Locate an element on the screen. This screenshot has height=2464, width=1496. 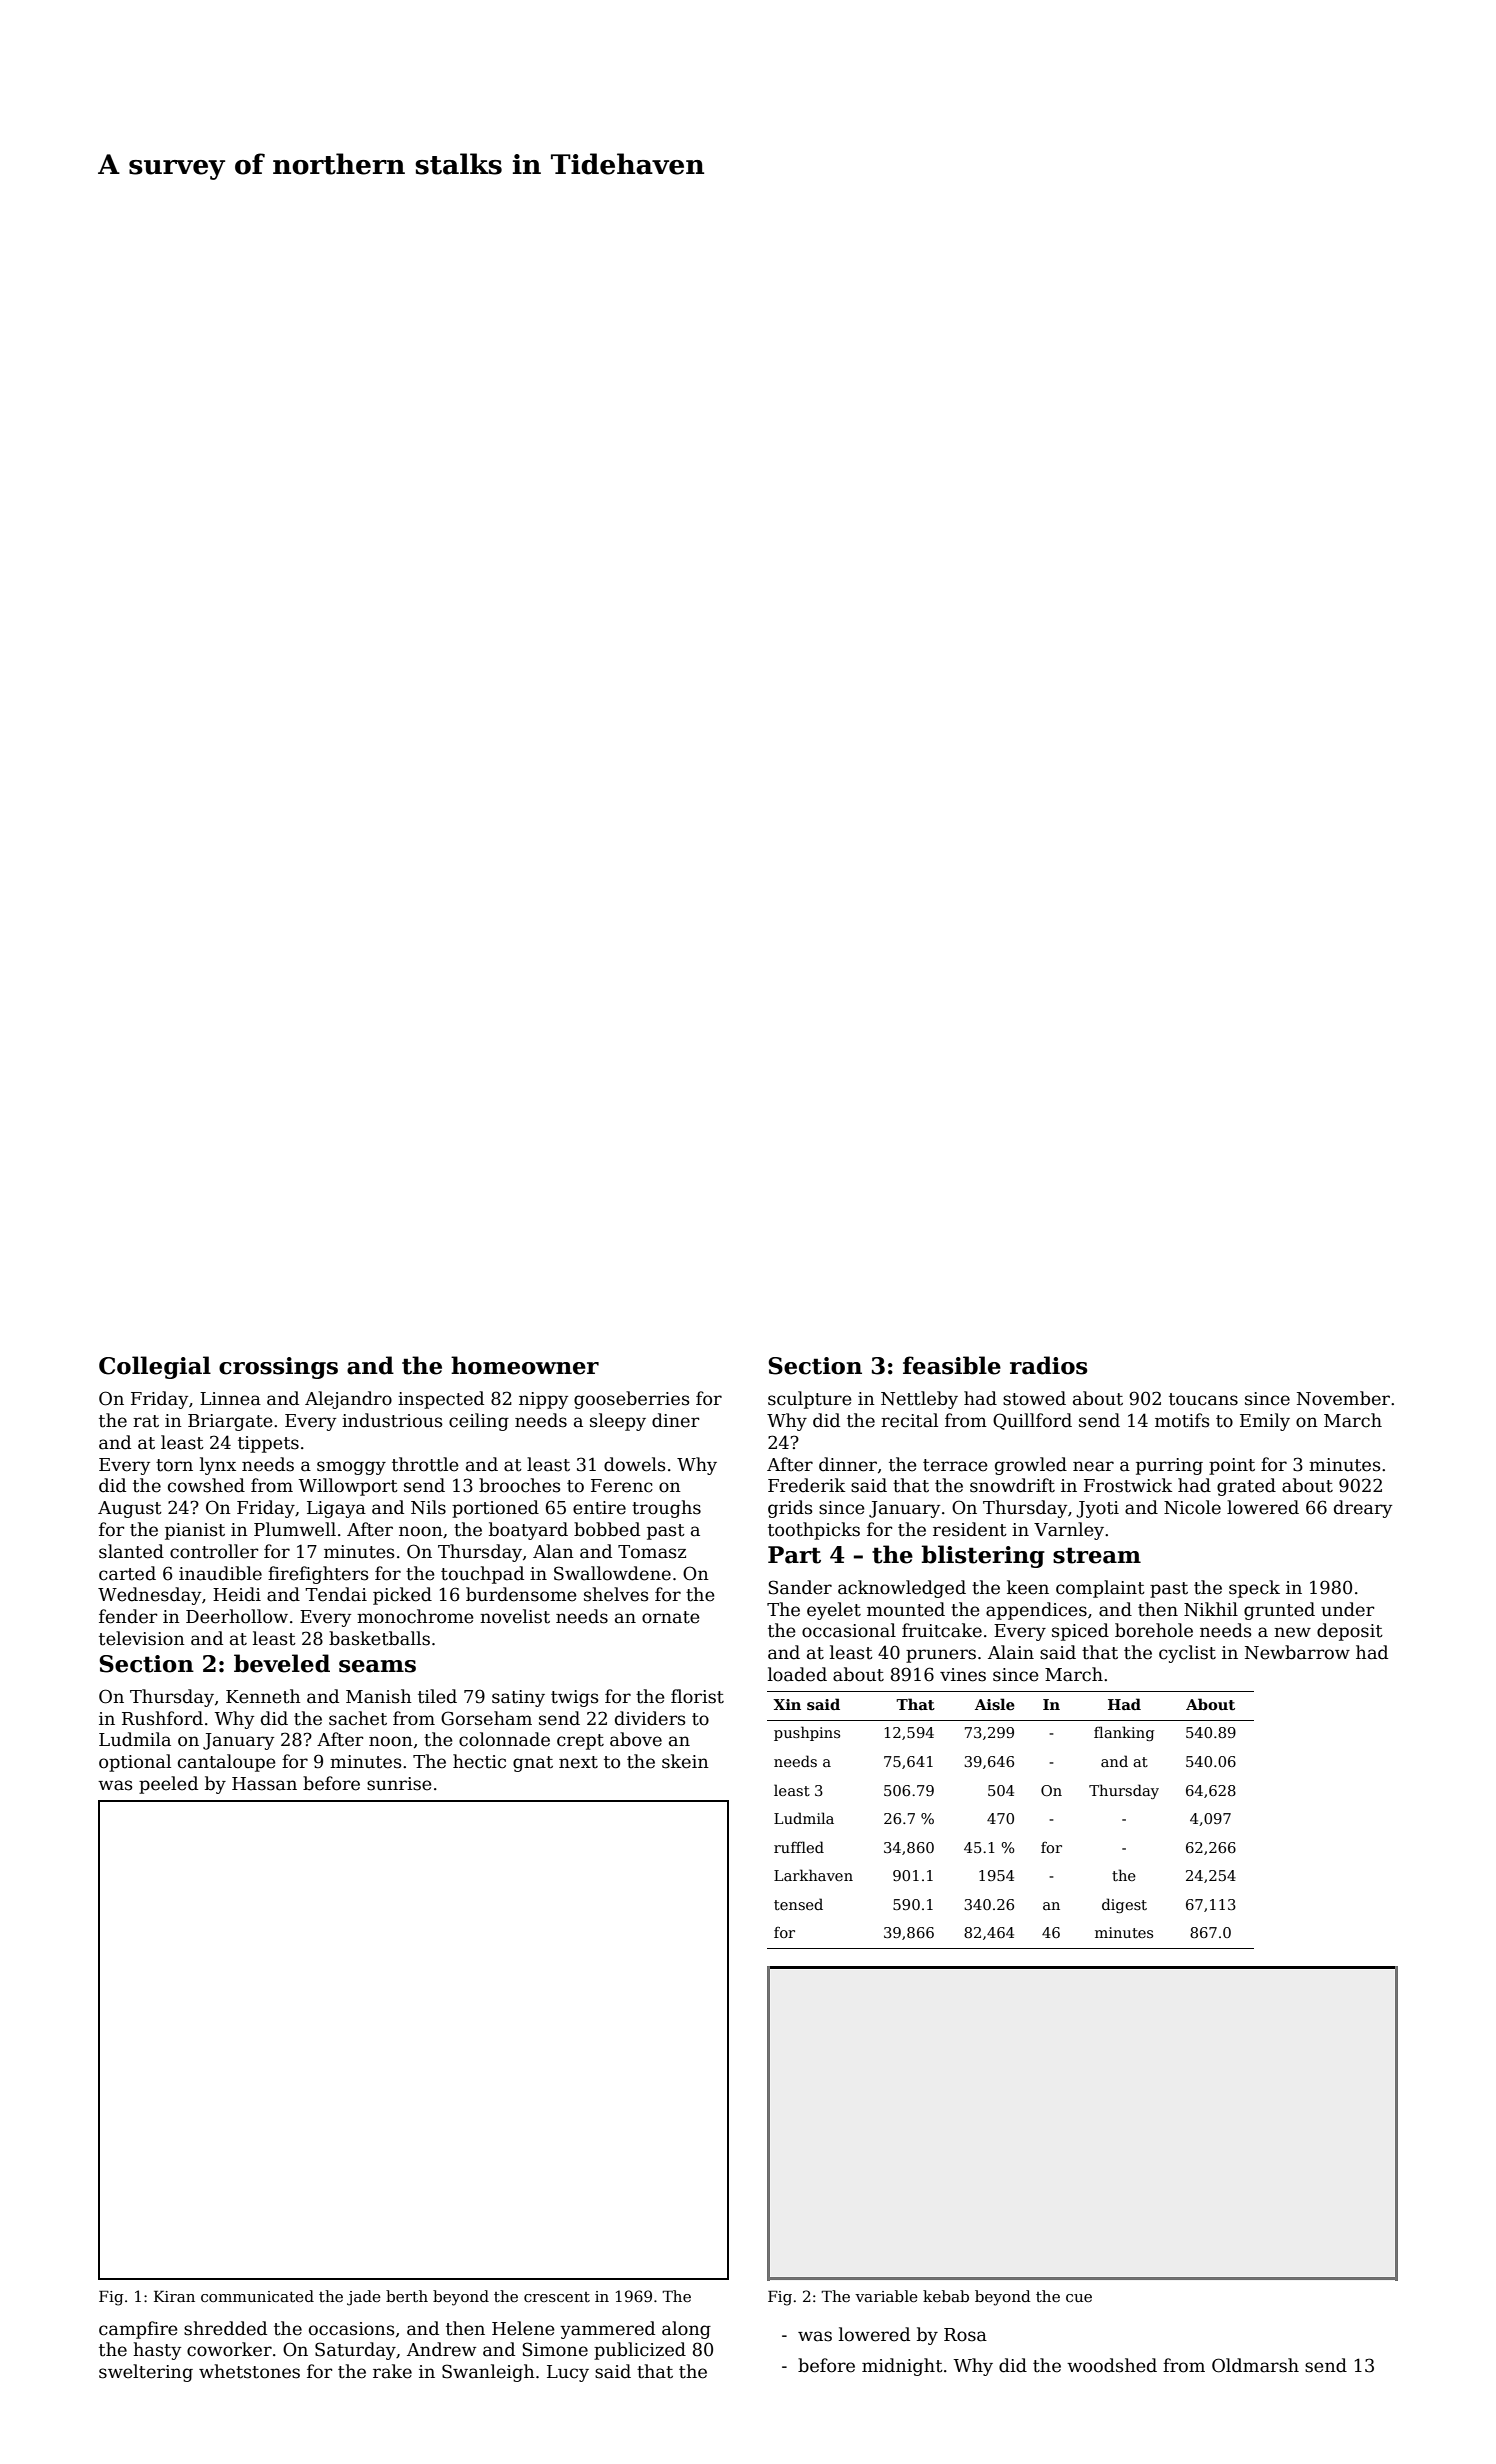
Collegial is located at coordinates (155, 1367).
